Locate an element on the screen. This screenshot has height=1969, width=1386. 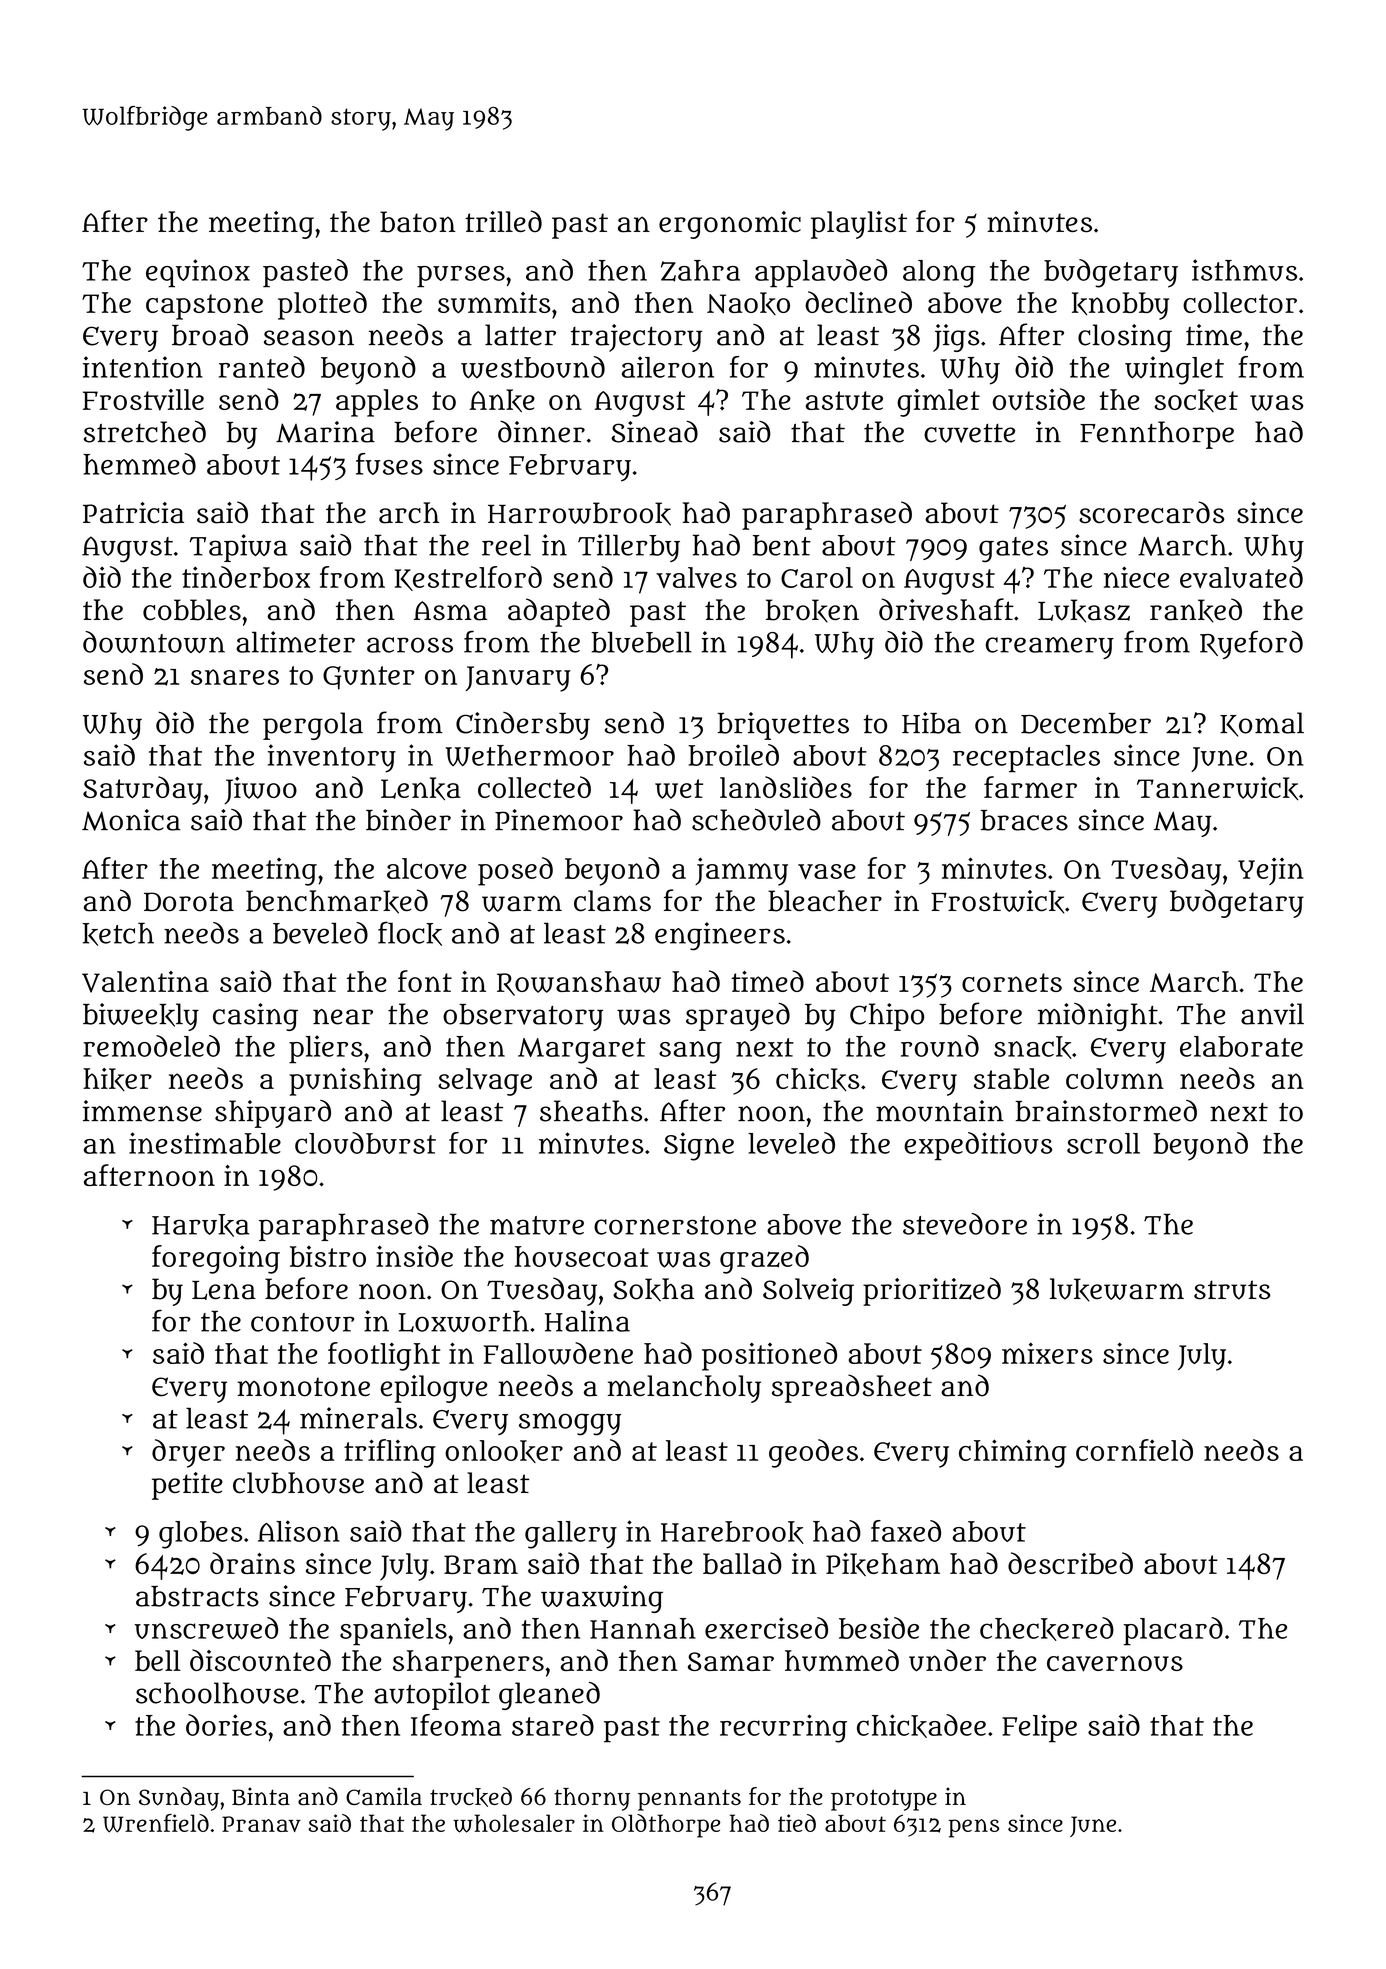
prototype is located at coordinates (884, 1800).
